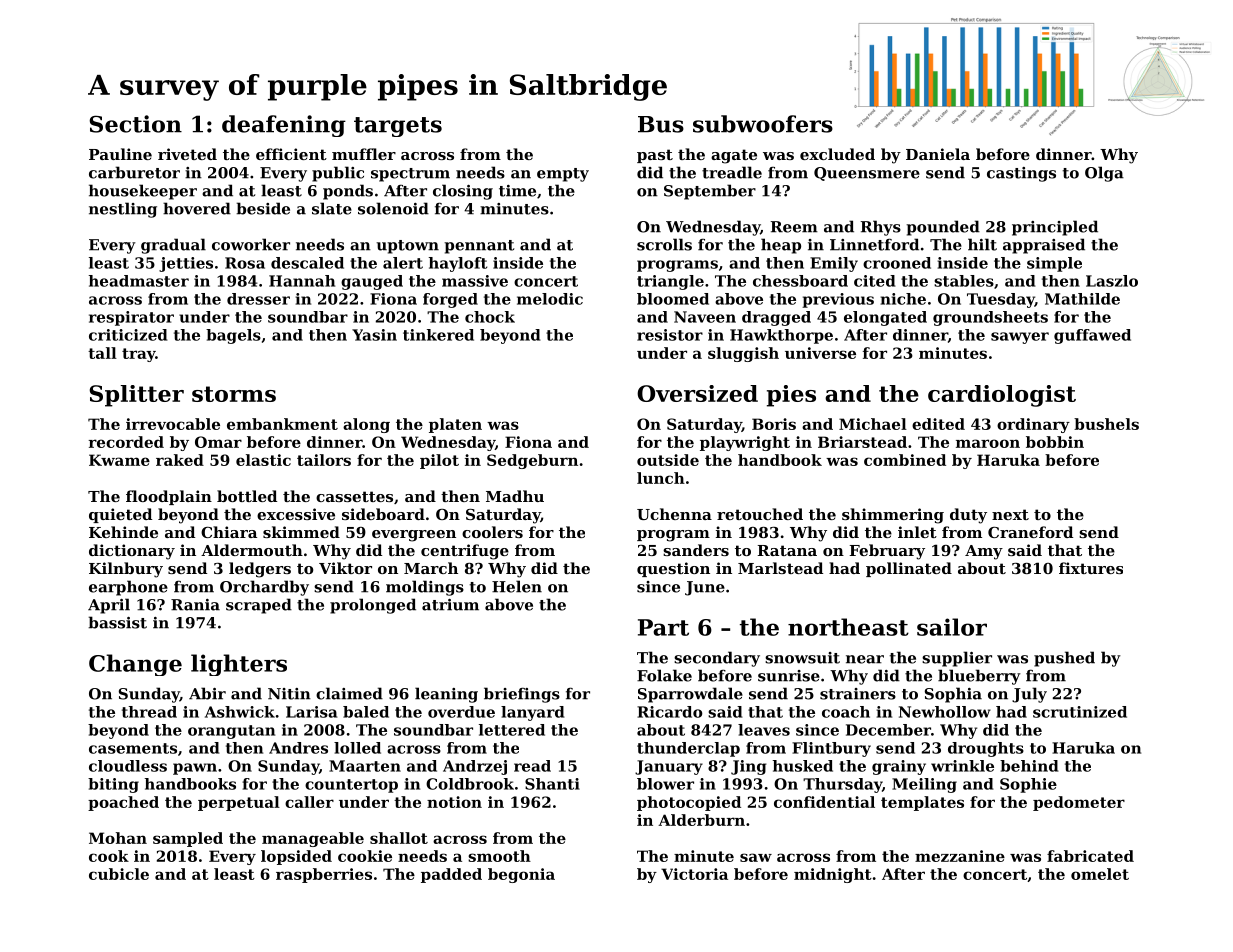  What do you see at coordinates (251, 244) in the document?
I see `coworker` at bounding box center [251, 244].
